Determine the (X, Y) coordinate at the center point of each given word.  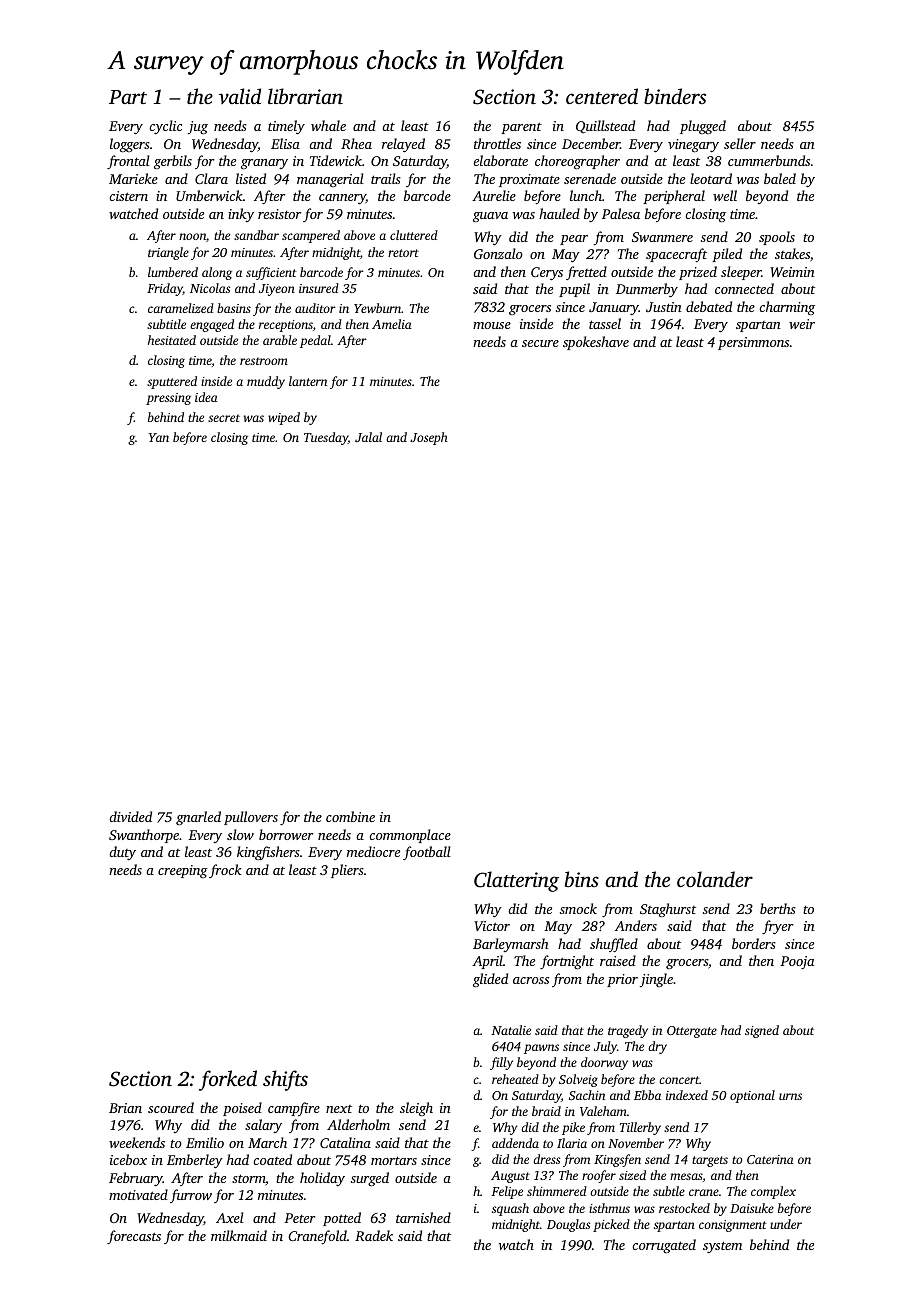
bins (582, 879)
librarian (305, 96)
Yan (159, 437)
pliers (347, 871)
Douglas (568, 1225)
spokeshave (596, 343)
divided (130, 816)
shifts (285, 1080)
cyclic (165, 127)
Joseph (429, 438)
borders (754, 943)
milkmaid (239, 1235)
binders (675, 96)
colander (715, 879)
